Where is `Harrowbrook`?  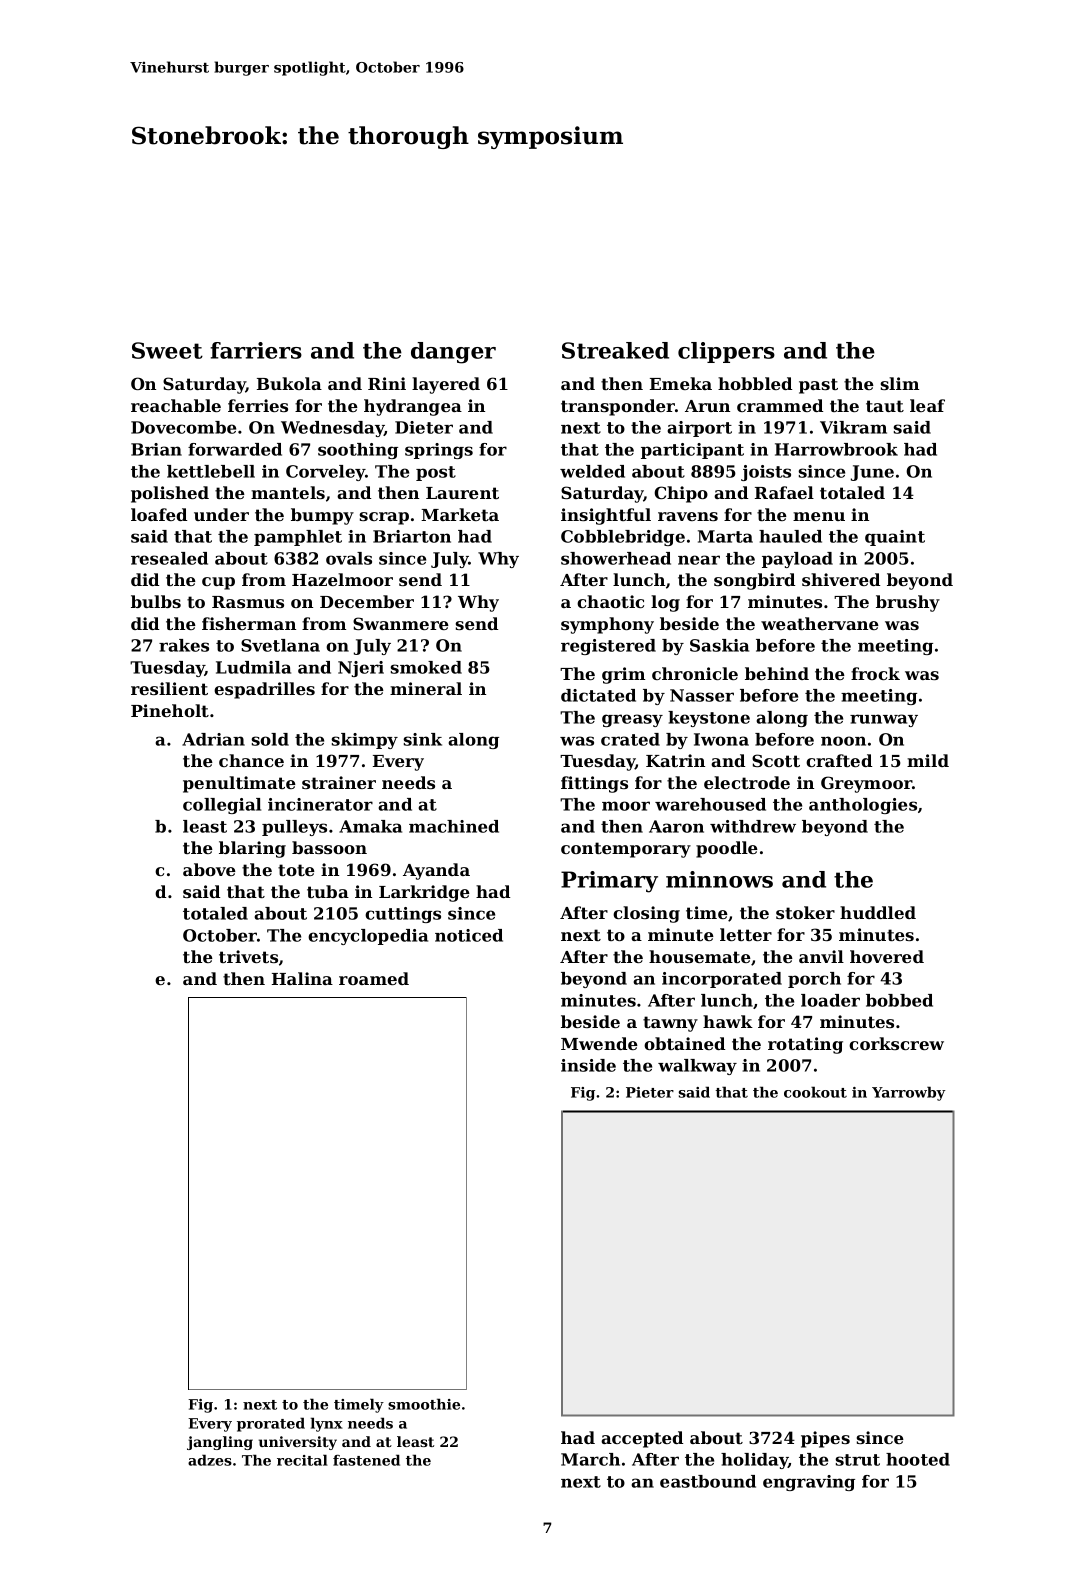
Harrowbrook is located at coordinates (836, 449).
